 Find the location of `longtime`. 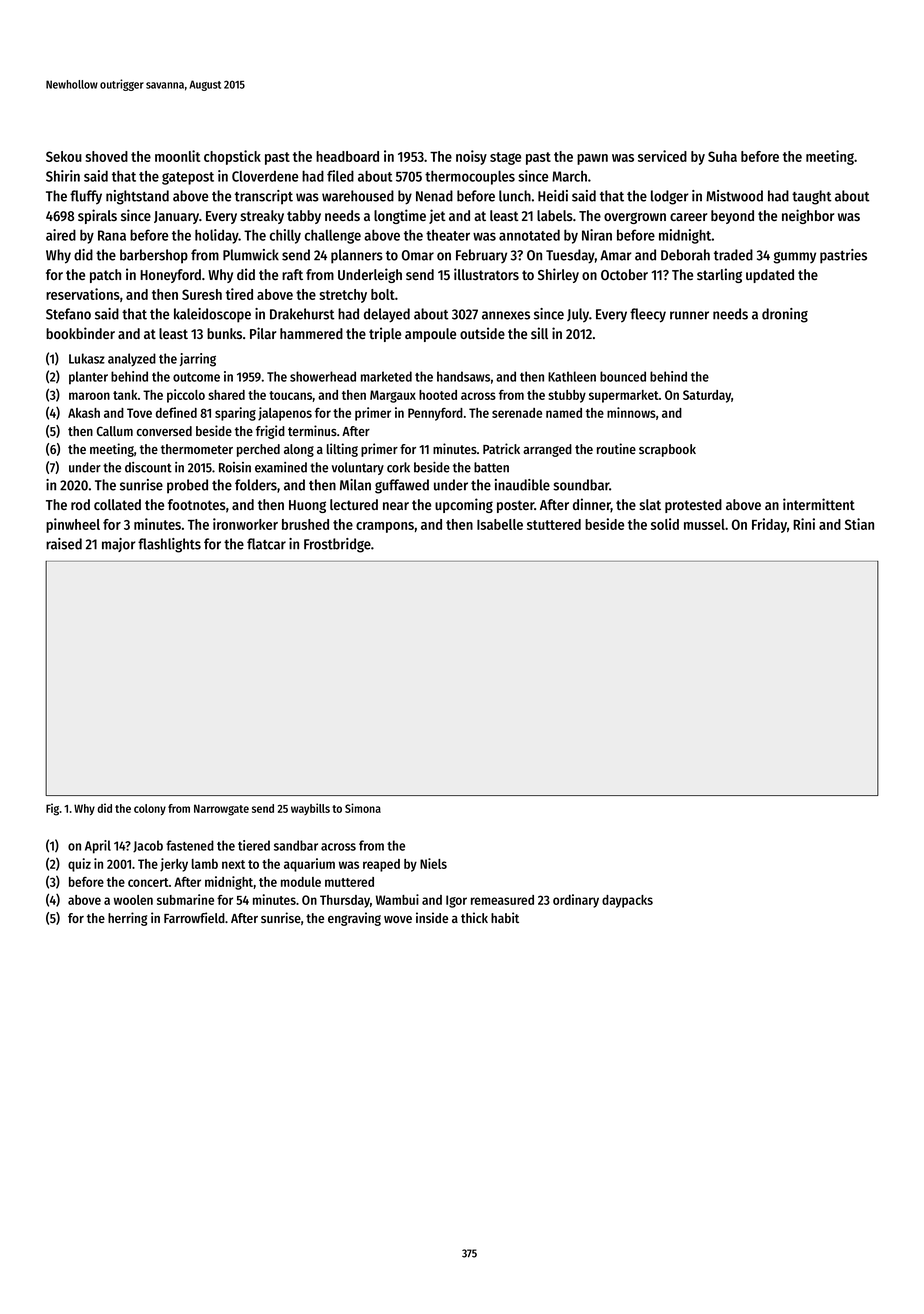

longtime is located at coordinates (400, 216).
